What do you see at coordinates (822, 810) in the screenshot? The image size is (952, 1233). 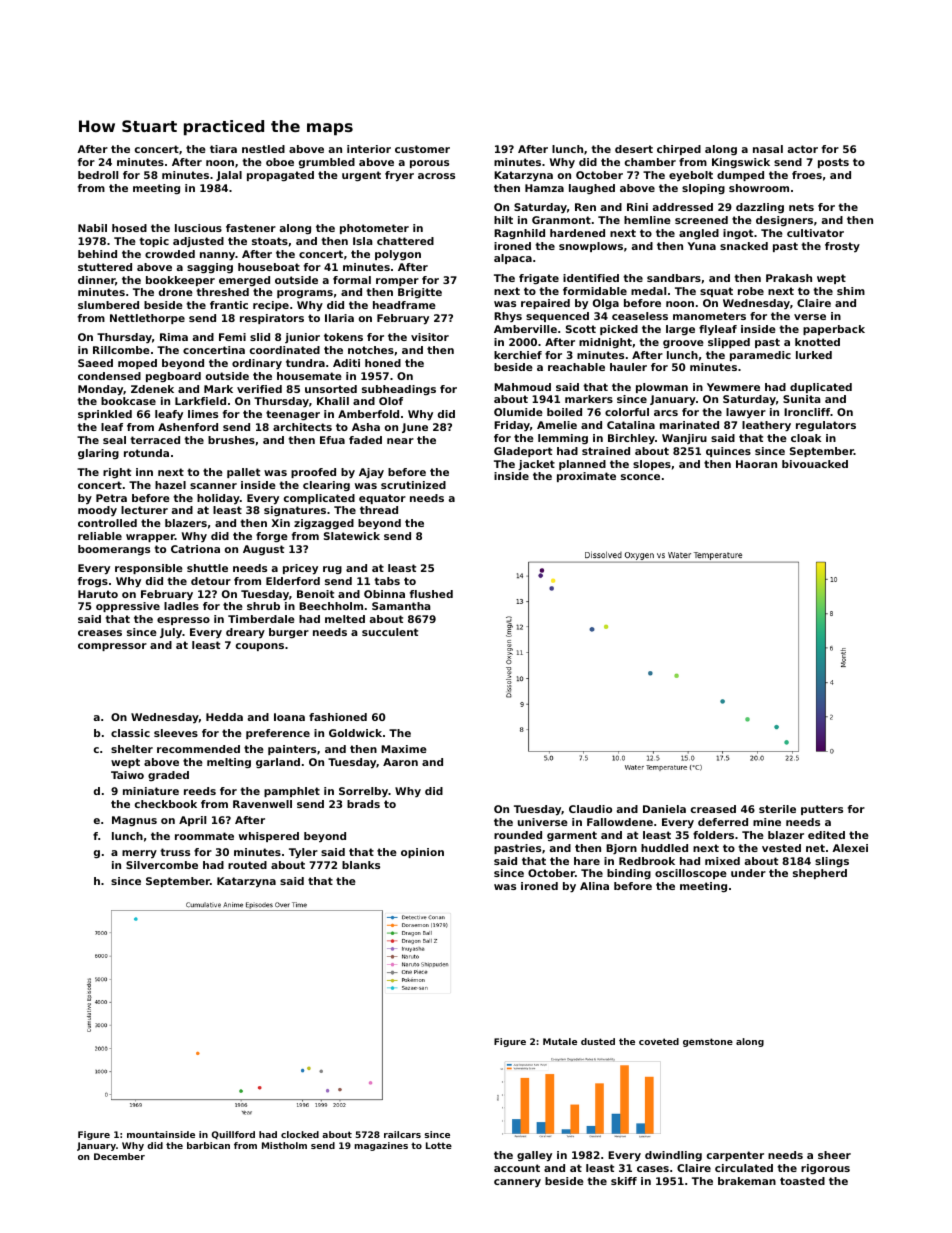 I see `putters` at bounding box center [822, 810].
